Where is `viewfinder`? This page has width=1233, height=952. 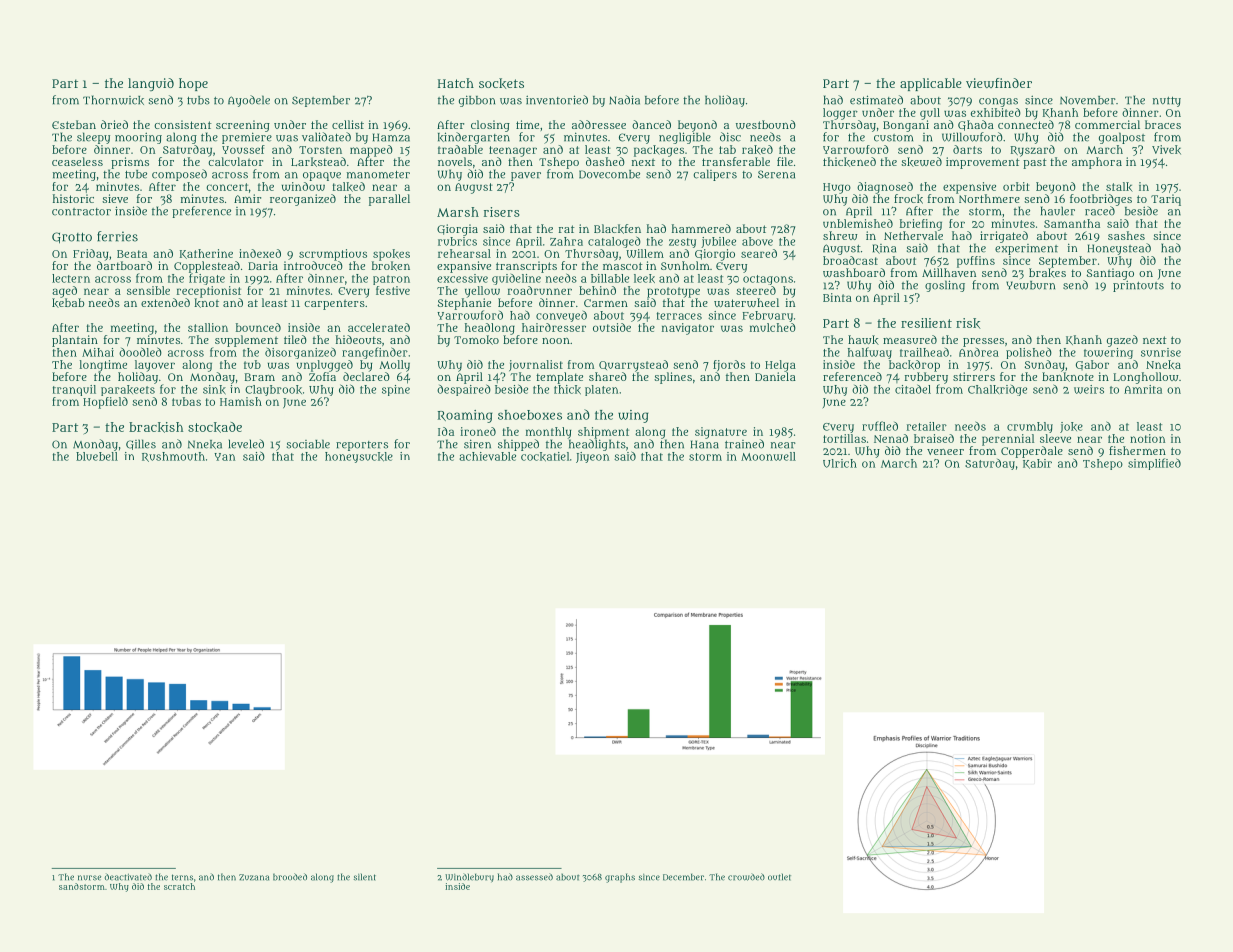
viewfinder is located at coordinates (999, 83).
